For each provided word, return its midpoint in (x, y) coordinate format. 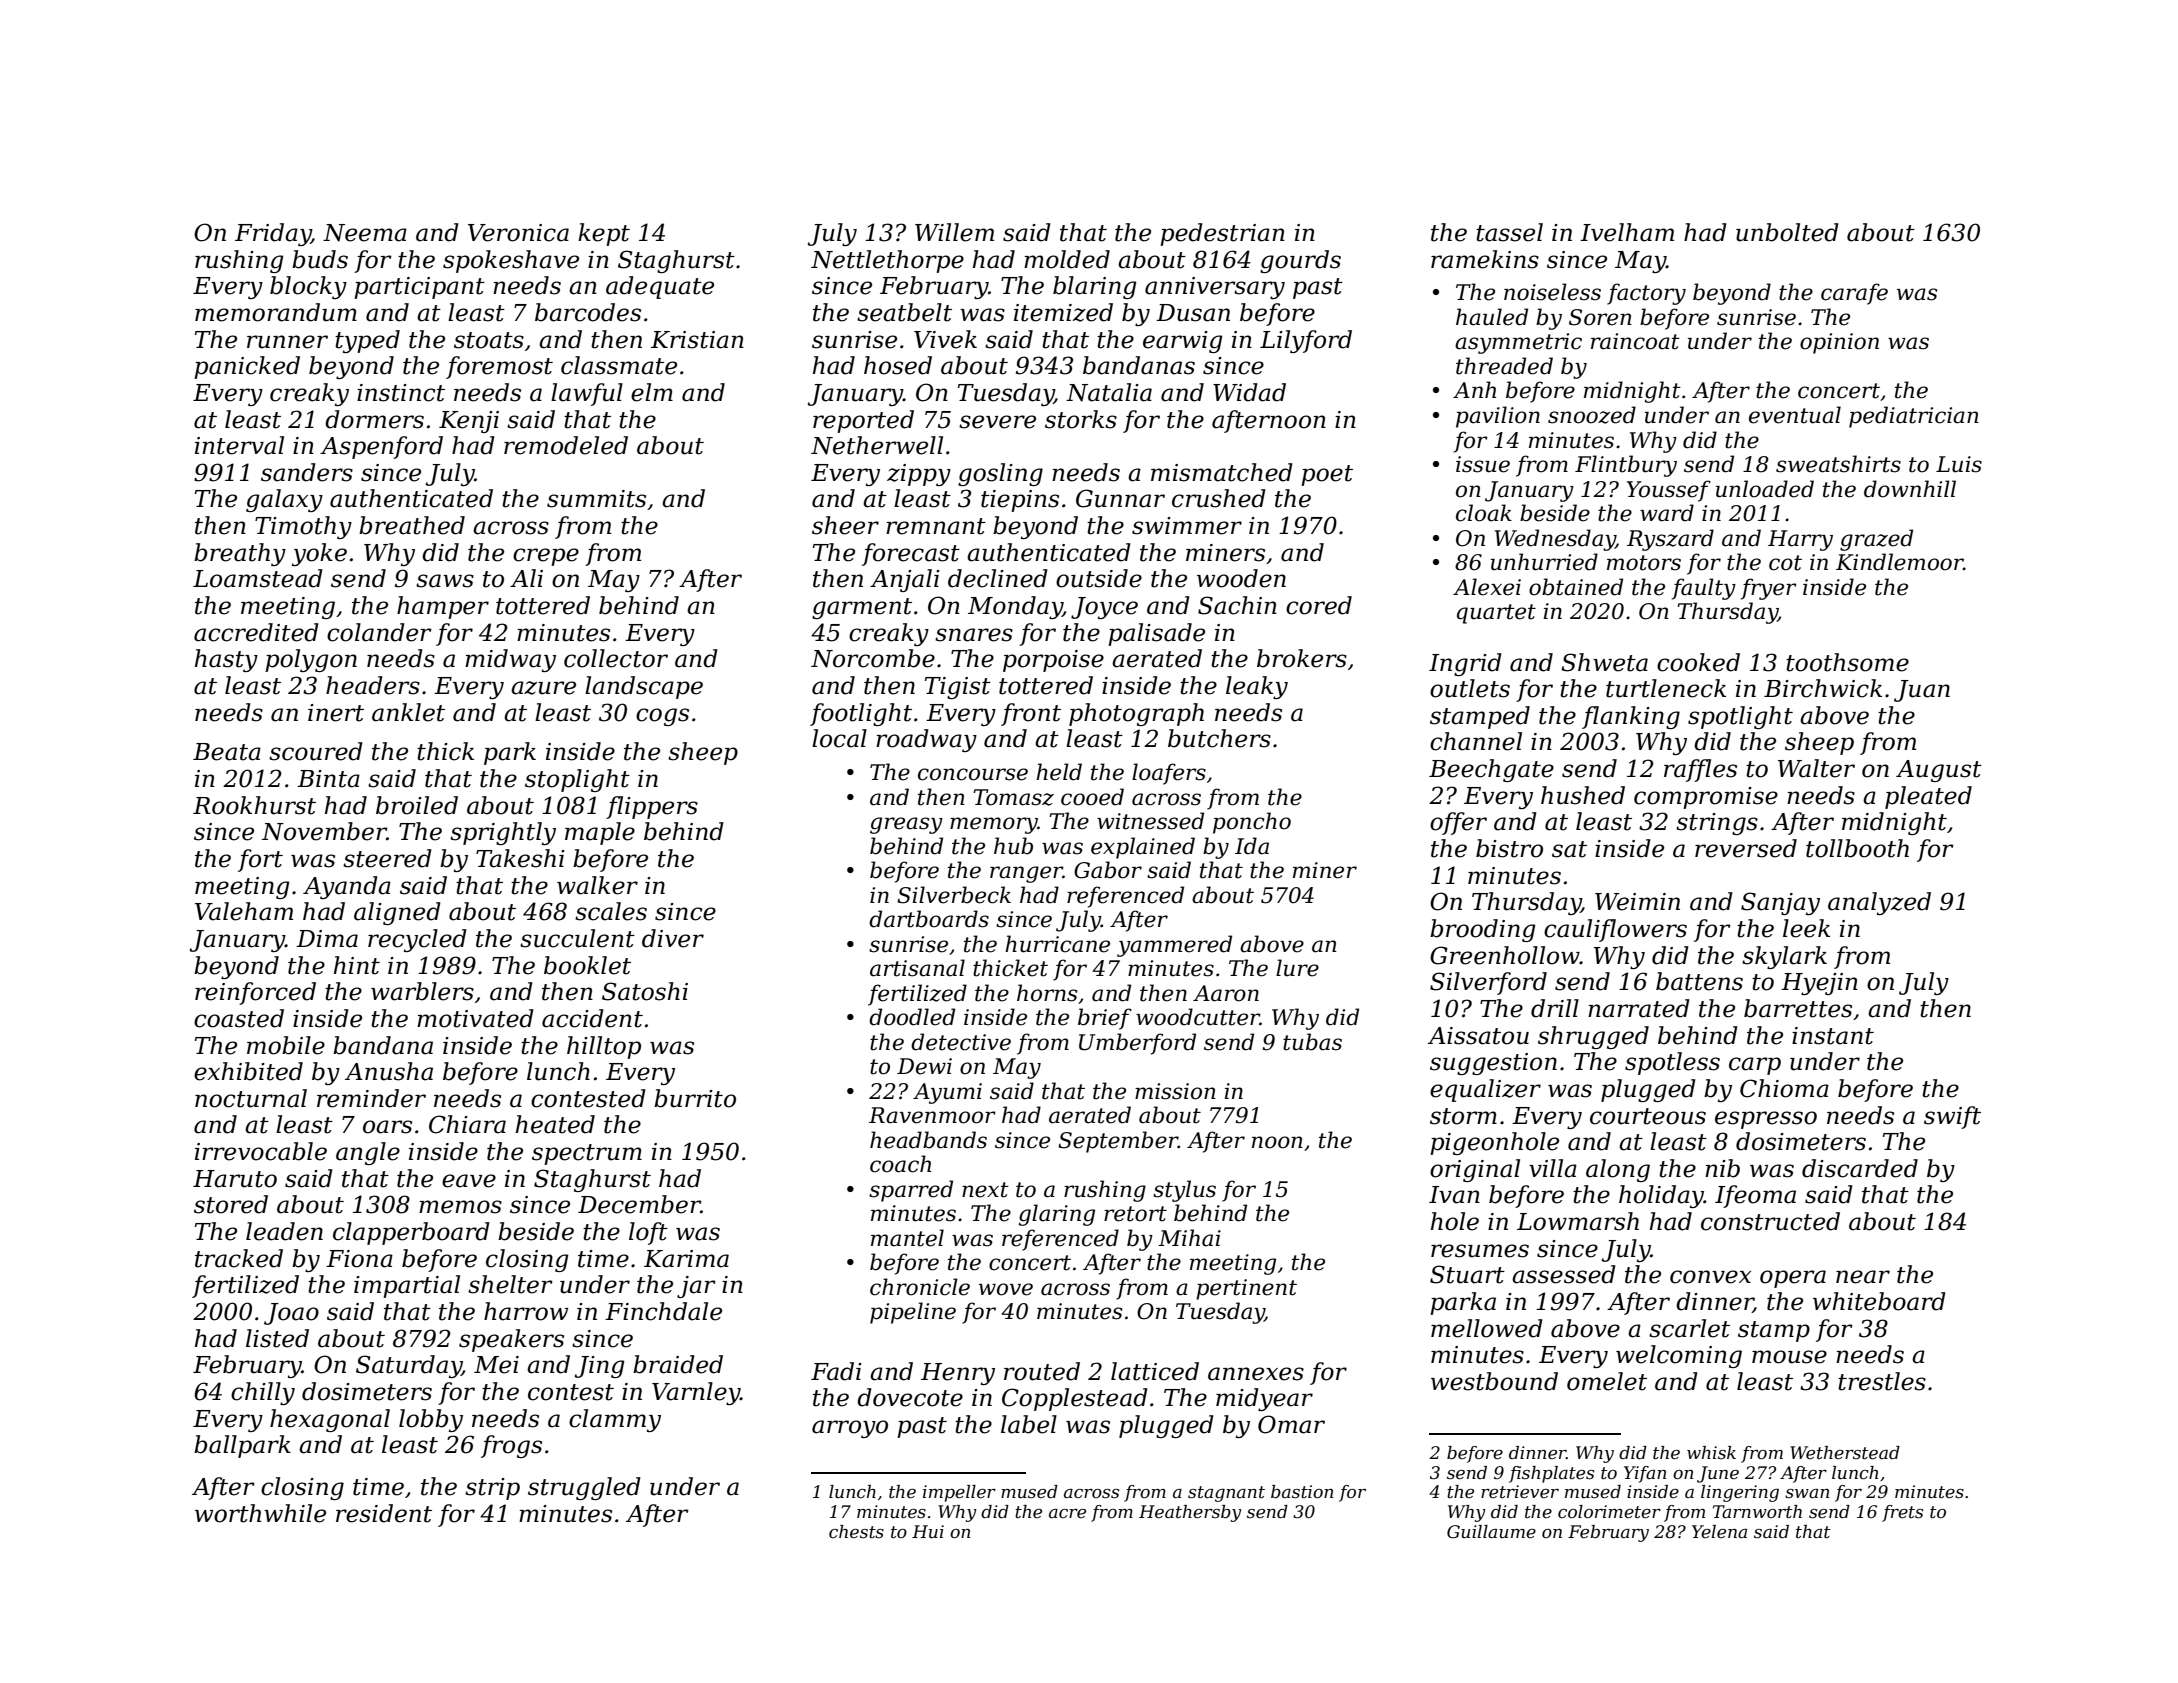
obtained (1576, 587)
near (1863, 1277)
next (985, 1190)
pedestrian (1222, 234)
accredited (256, 632)
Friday (273, 234)
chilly (263, 1393)
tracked (239, 1258)
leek (1806, 928)
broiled (417, 805)
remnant (936, 526)
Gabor (1108, 870)
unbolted (1787, 232)
